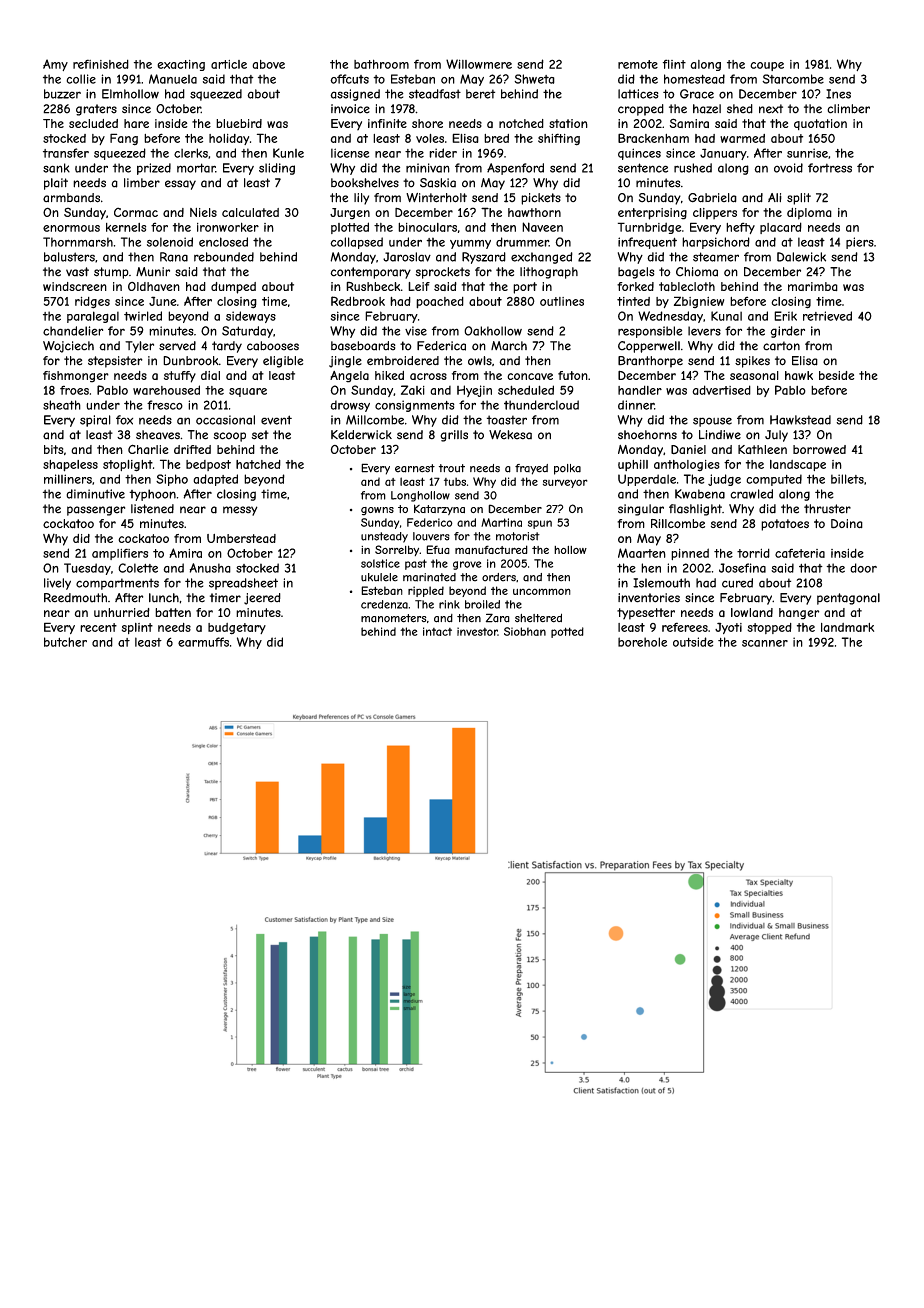 The image size is (924, 1308). I want to click on marimba, so click(813, 286).
